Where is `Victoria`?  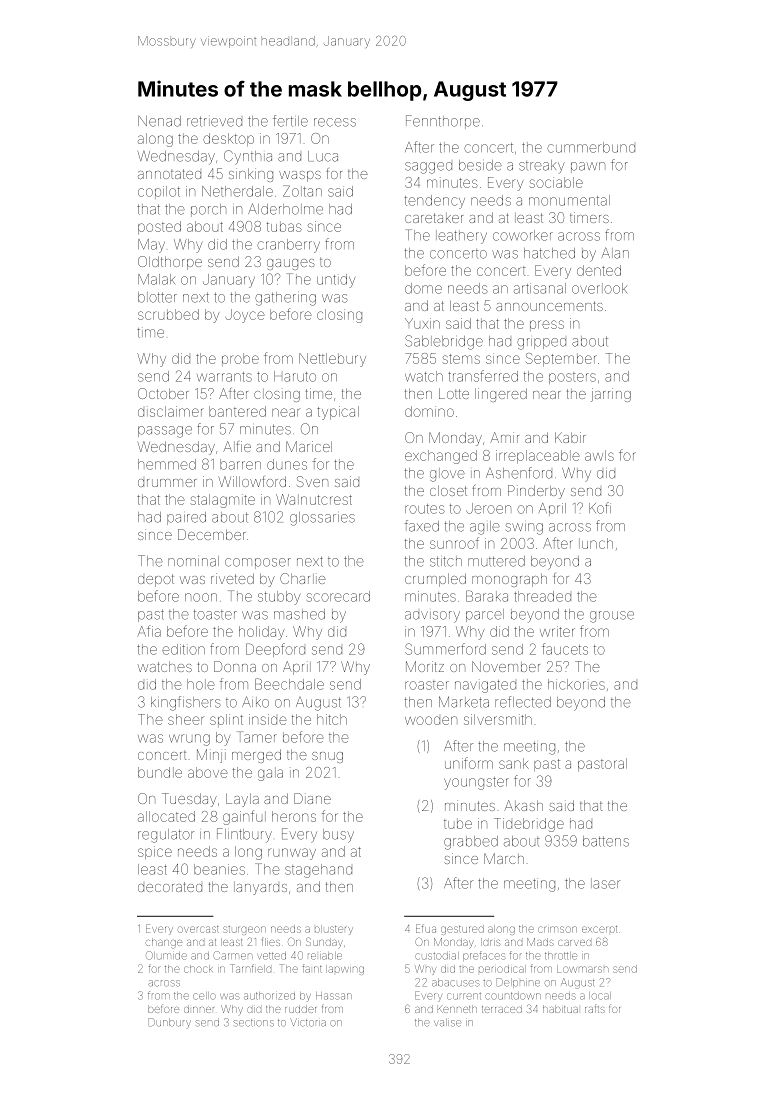 Victoria is located at coordinates (308, 1022).
